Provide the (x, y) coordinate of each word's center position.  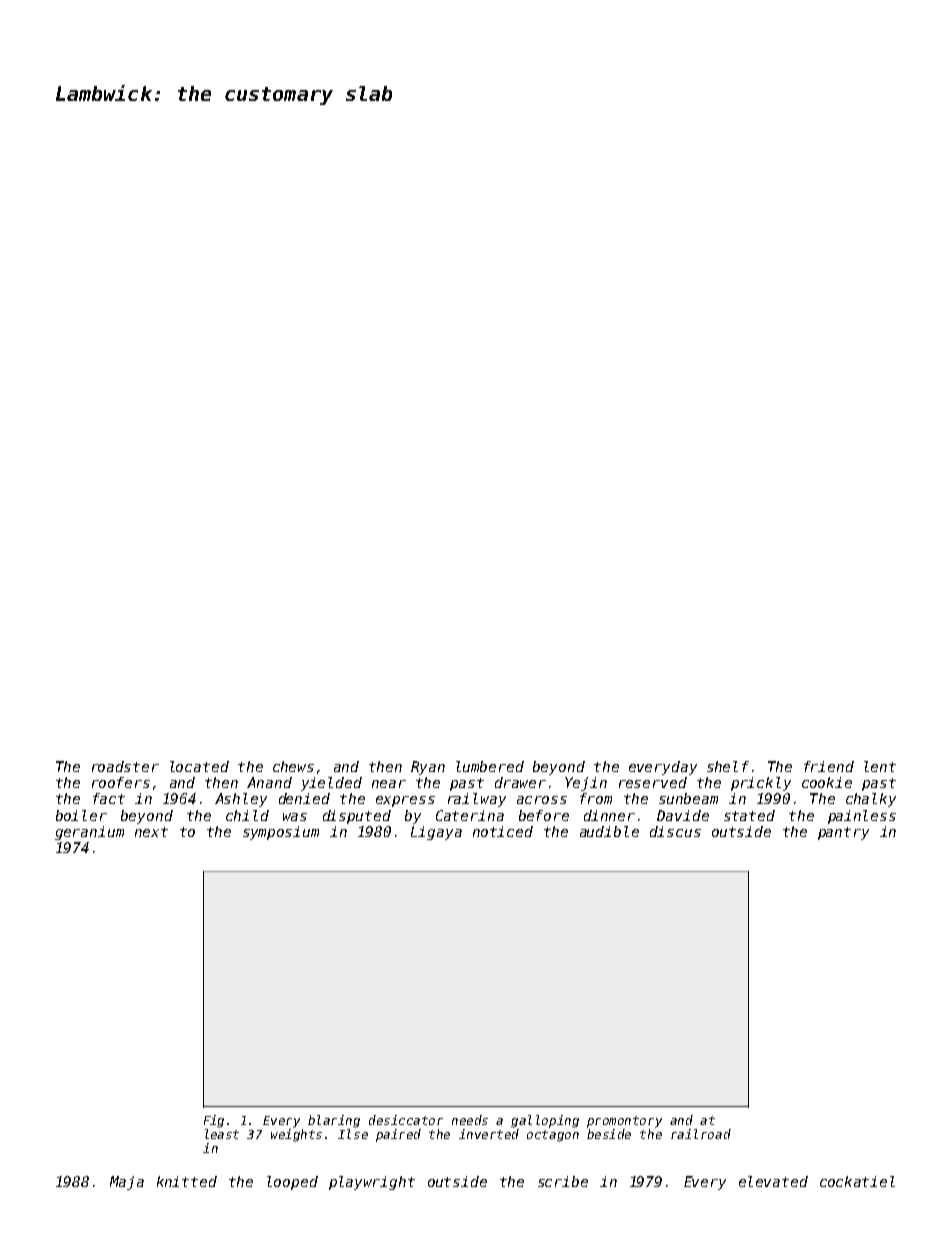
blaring (334, 1121)
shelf (728, 766)
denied (304, 798)
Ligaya (436, 833)
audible (609, 831)
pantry (843, 833)
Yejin (586, 784)
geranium (89, 833)
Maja (127, 1183)
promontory (624, 1122)
